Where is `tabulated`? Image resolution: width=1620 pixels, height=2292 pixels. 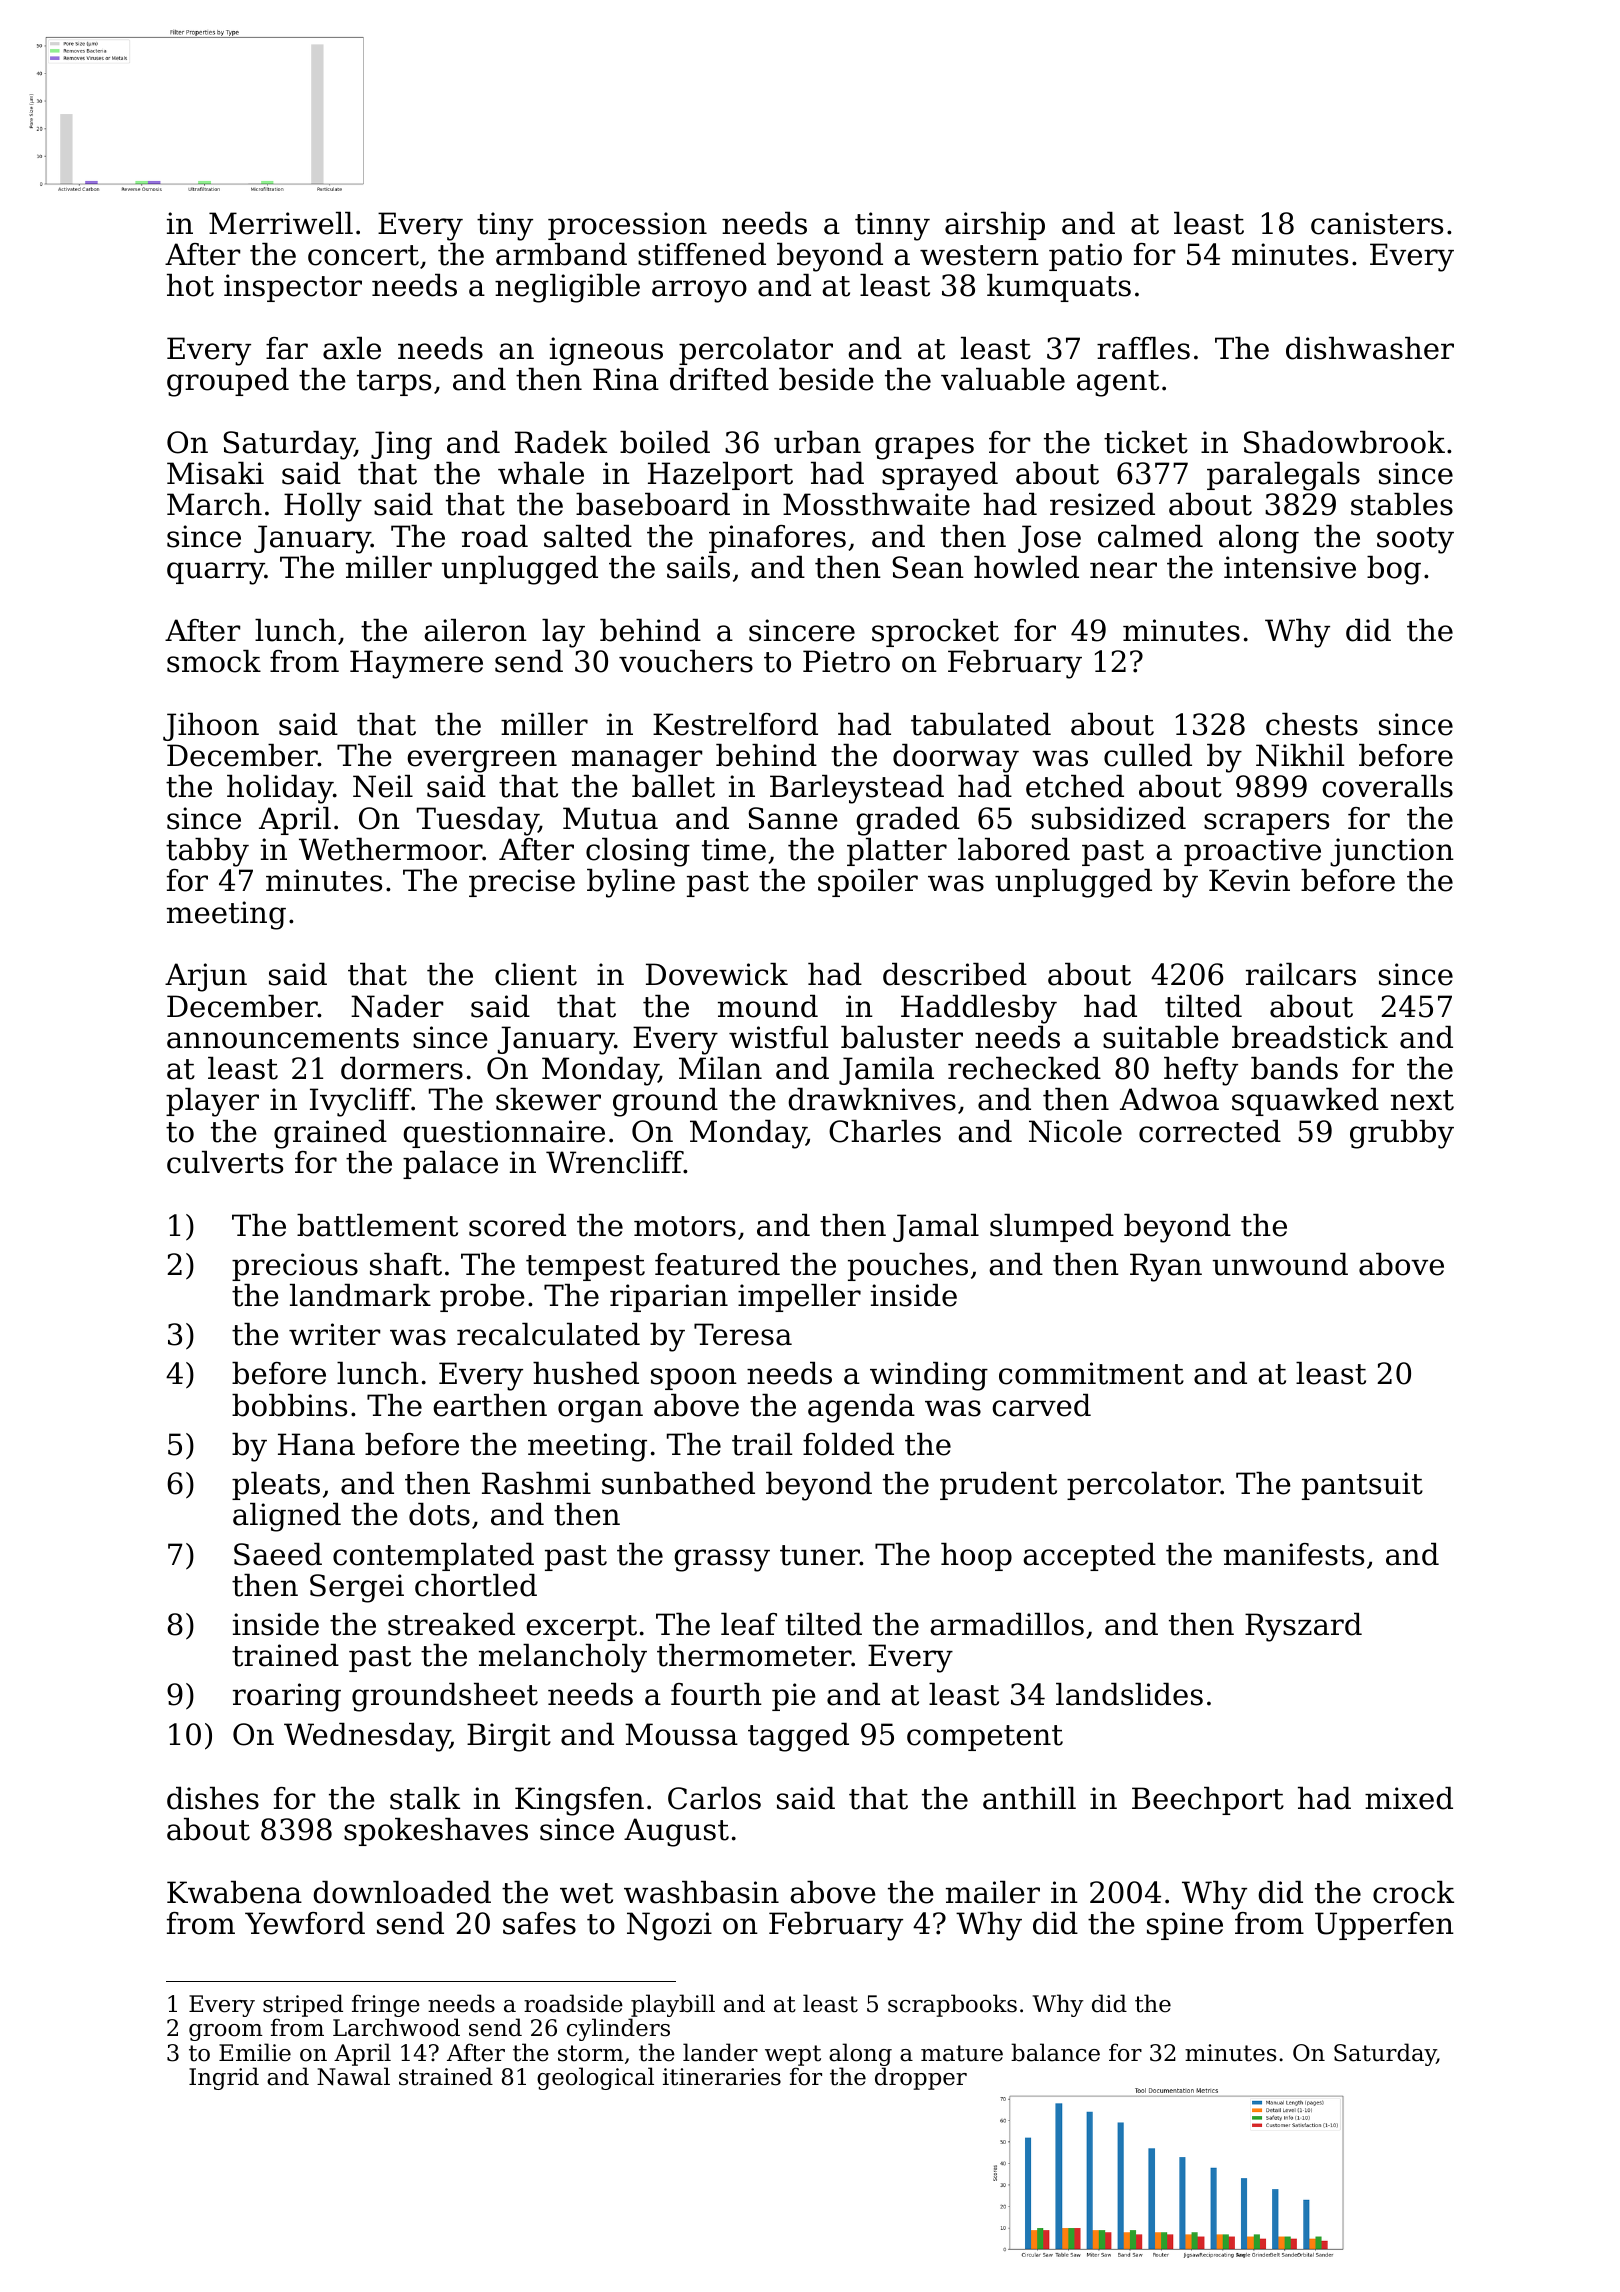
tabulated is located at coordinates (981, 724).
